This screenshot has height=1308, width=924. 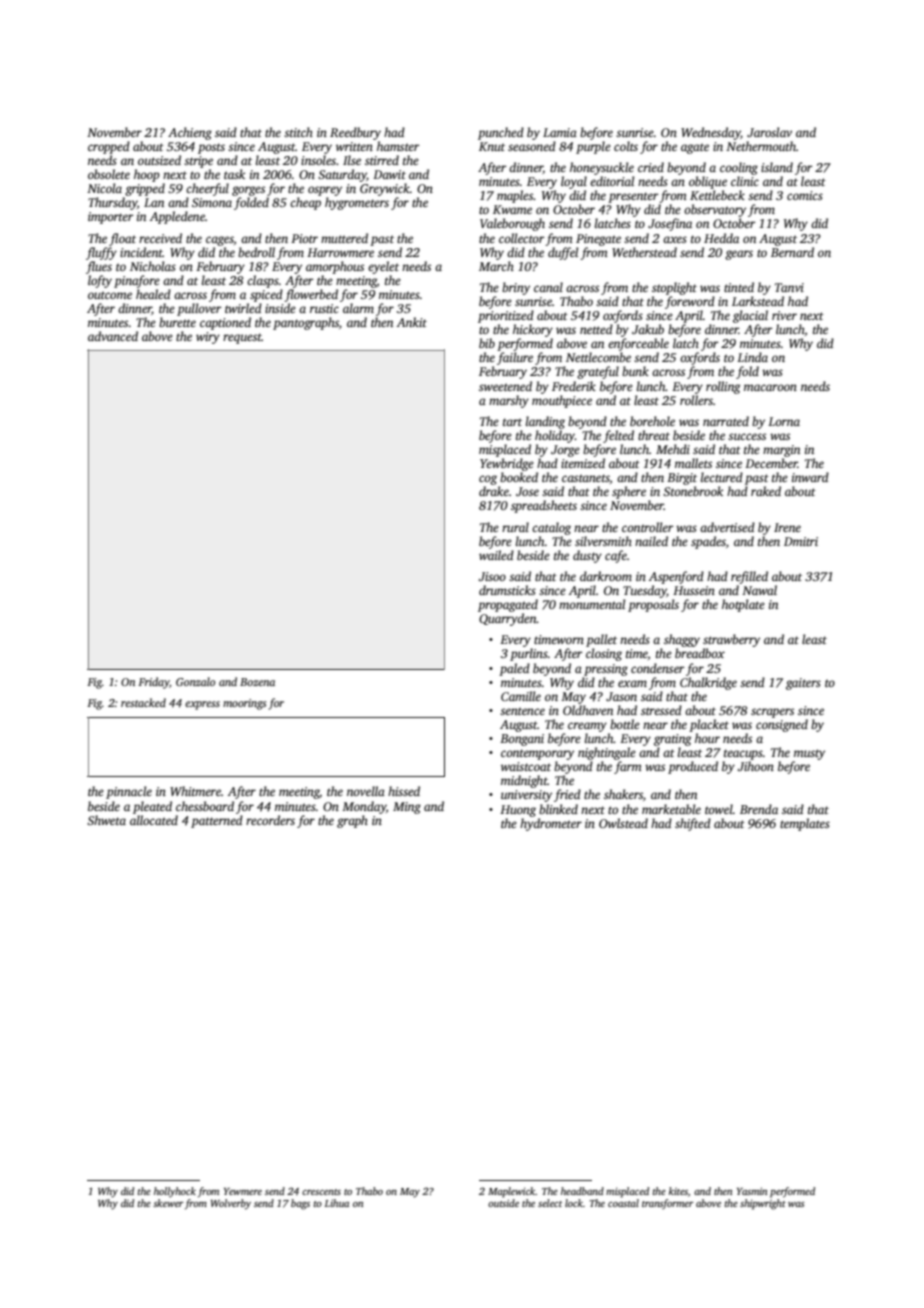 What do you see at coordinates (122, 239) in the screenshot?
I see `float` at bounding box center [122, 239].
